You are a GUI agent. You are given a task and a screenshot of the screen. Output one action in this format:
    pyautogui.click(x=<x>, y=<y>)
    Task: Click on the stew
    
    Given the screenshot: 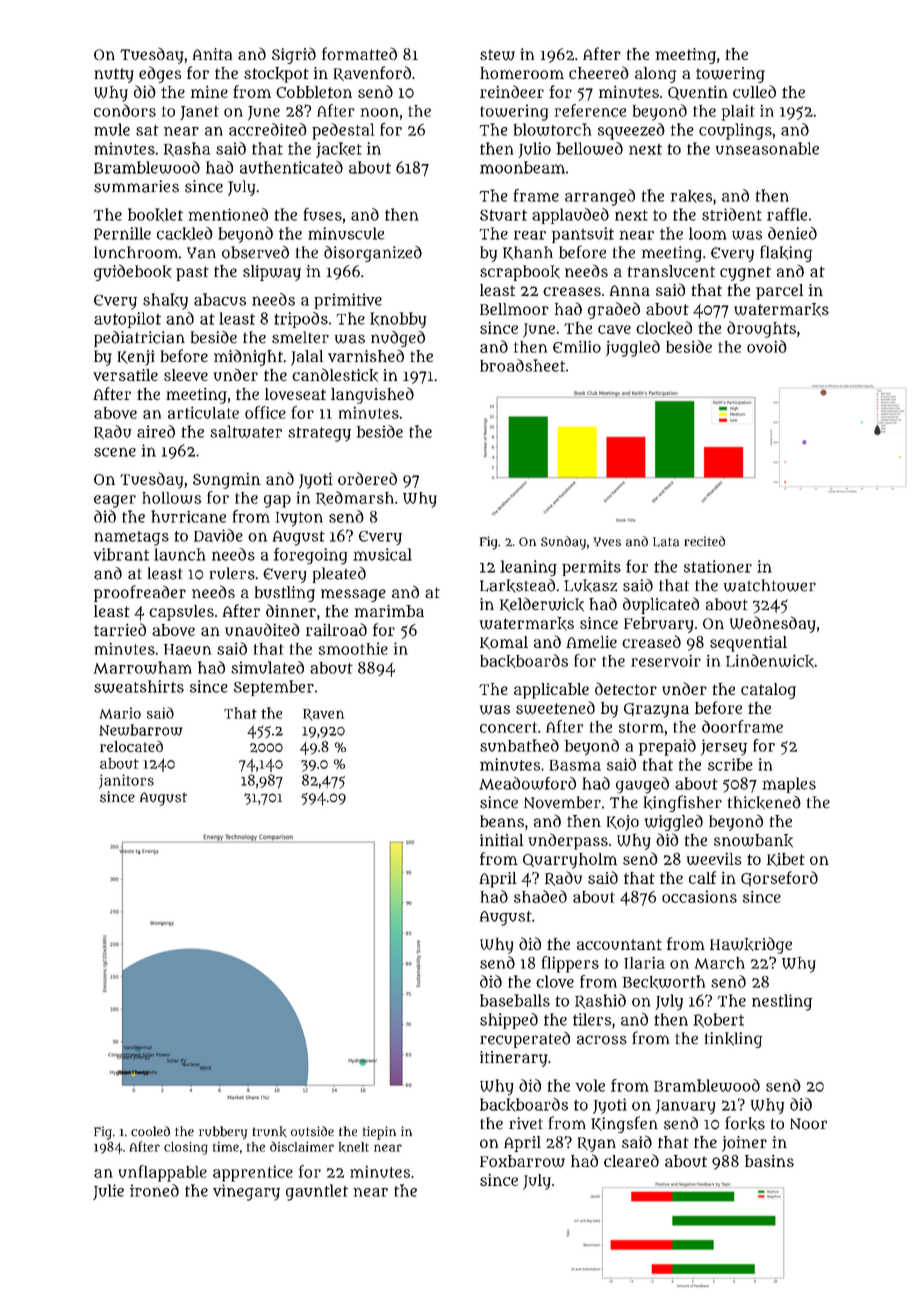 What is the action you would take?
    pyautogui.click(x=497, y=55)
